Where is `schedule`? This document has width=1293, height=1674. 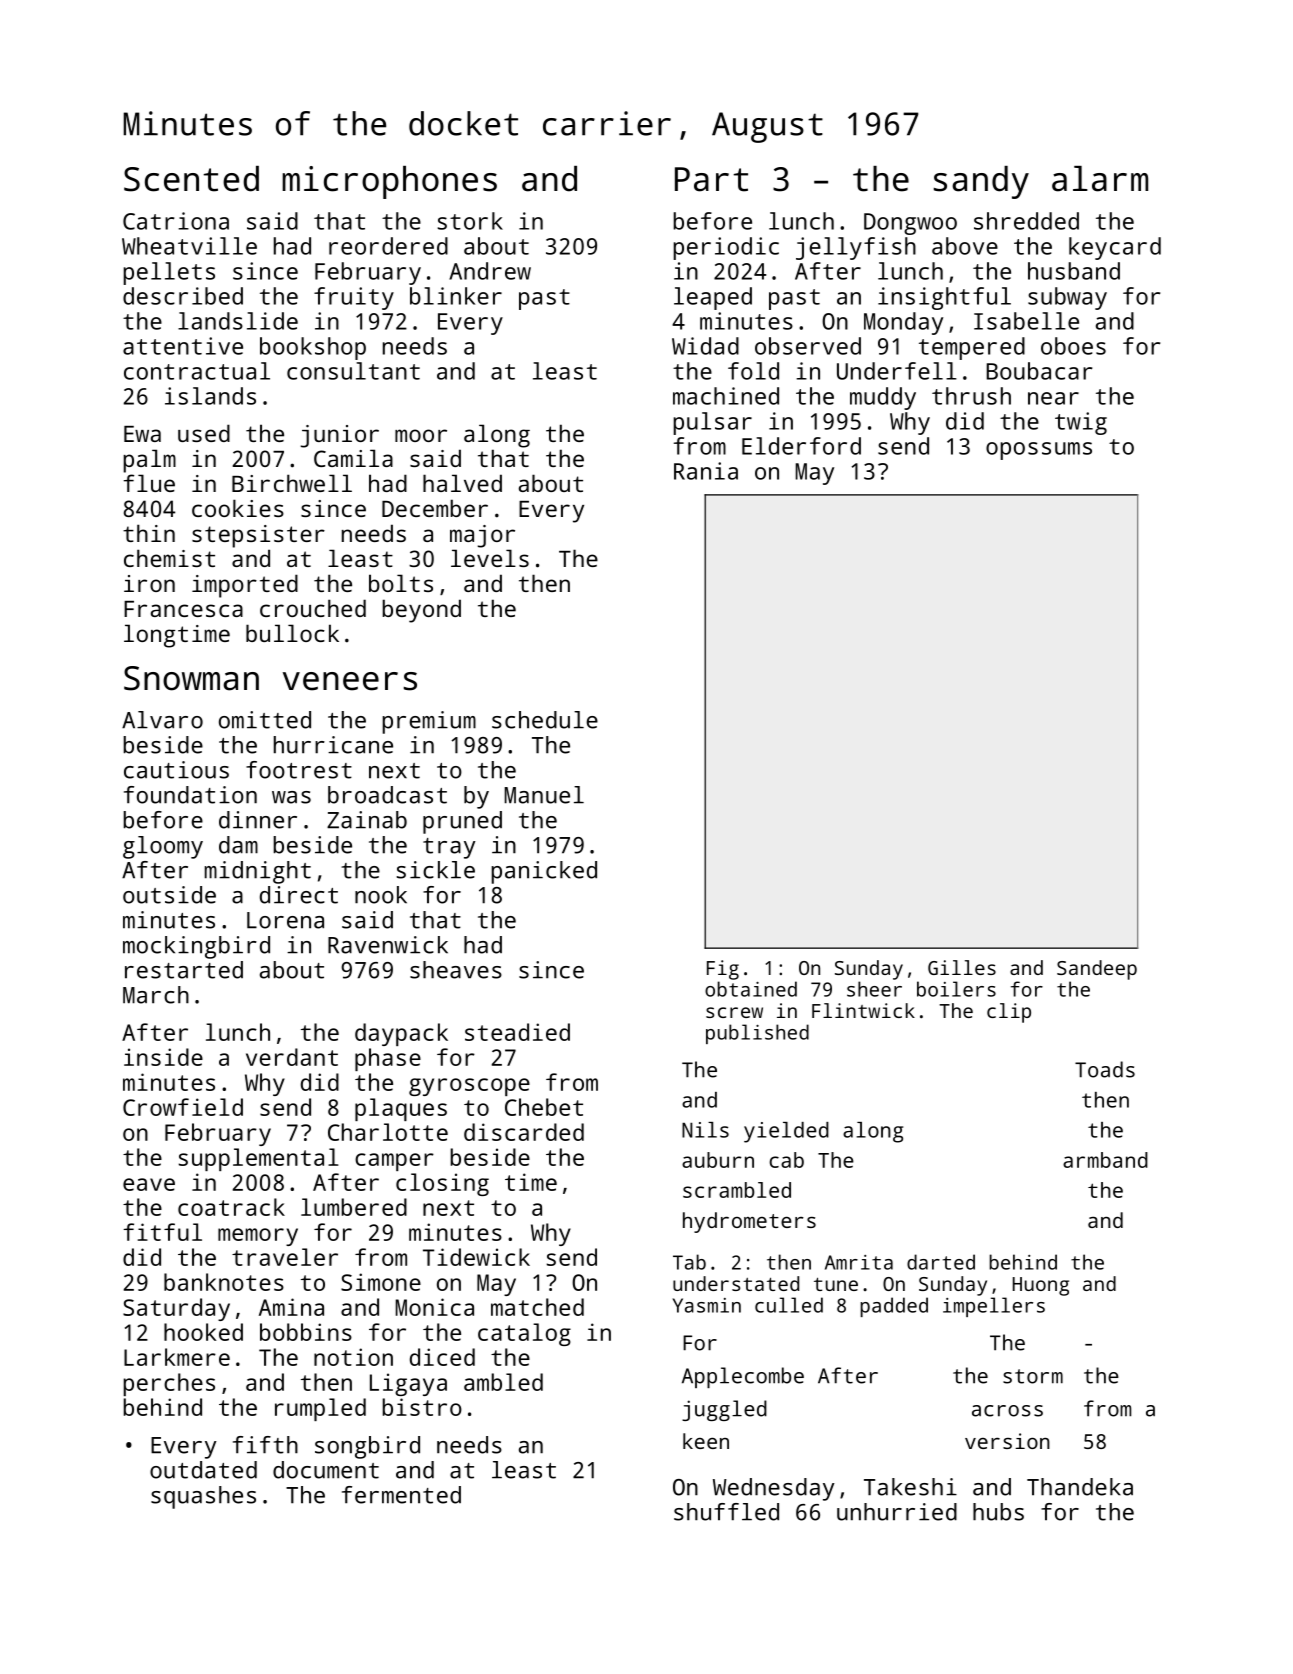 schedule is located at coordinates (545, 720).
